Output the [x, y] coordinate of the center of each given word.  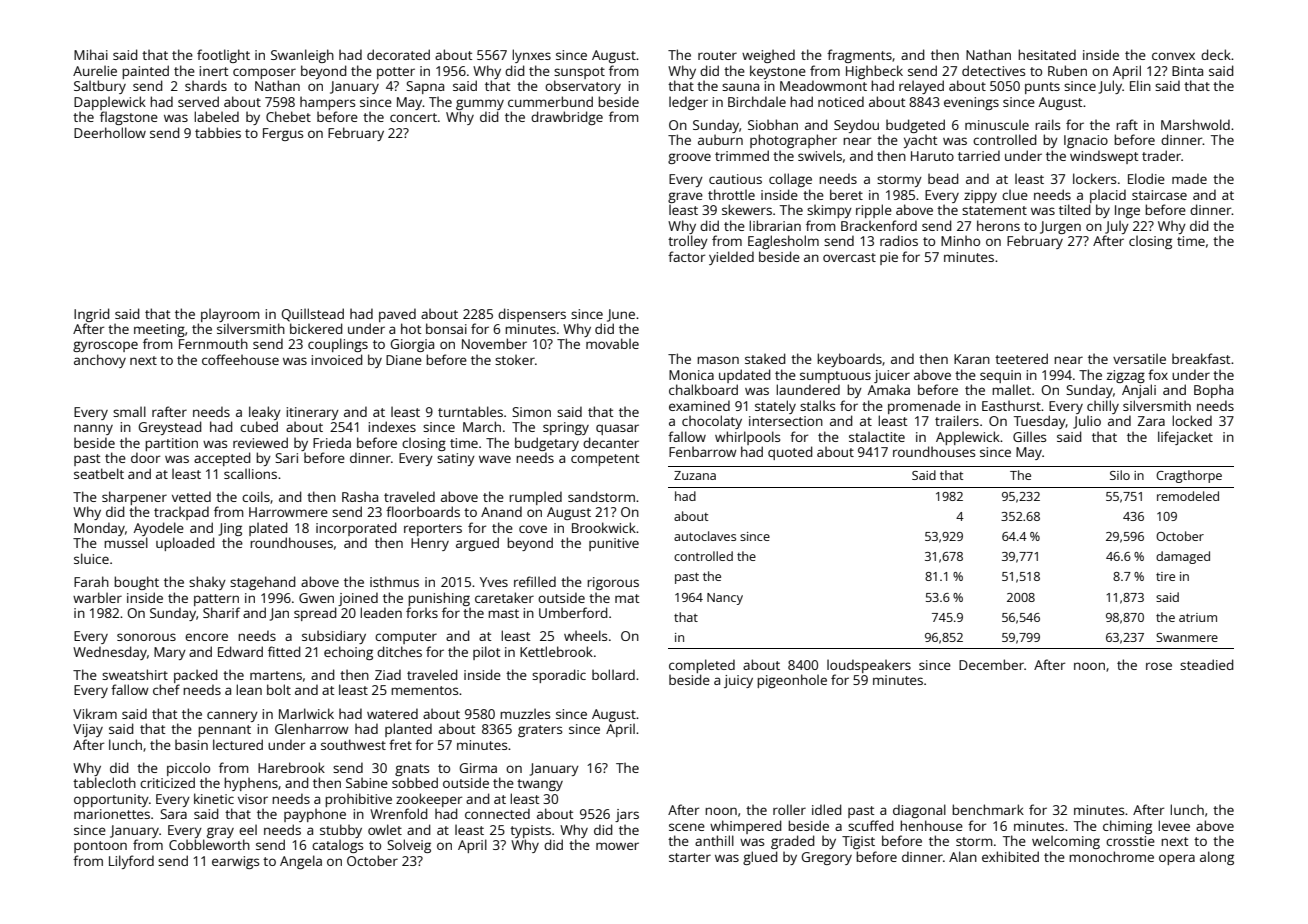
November [494, 343]
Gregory [826, 858]
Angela [301, 862]
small [129, 411]
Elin [1140, 85]
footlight [223, 56]
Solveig [409, 846]
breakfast [1201, 358]
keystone [778, 72]
